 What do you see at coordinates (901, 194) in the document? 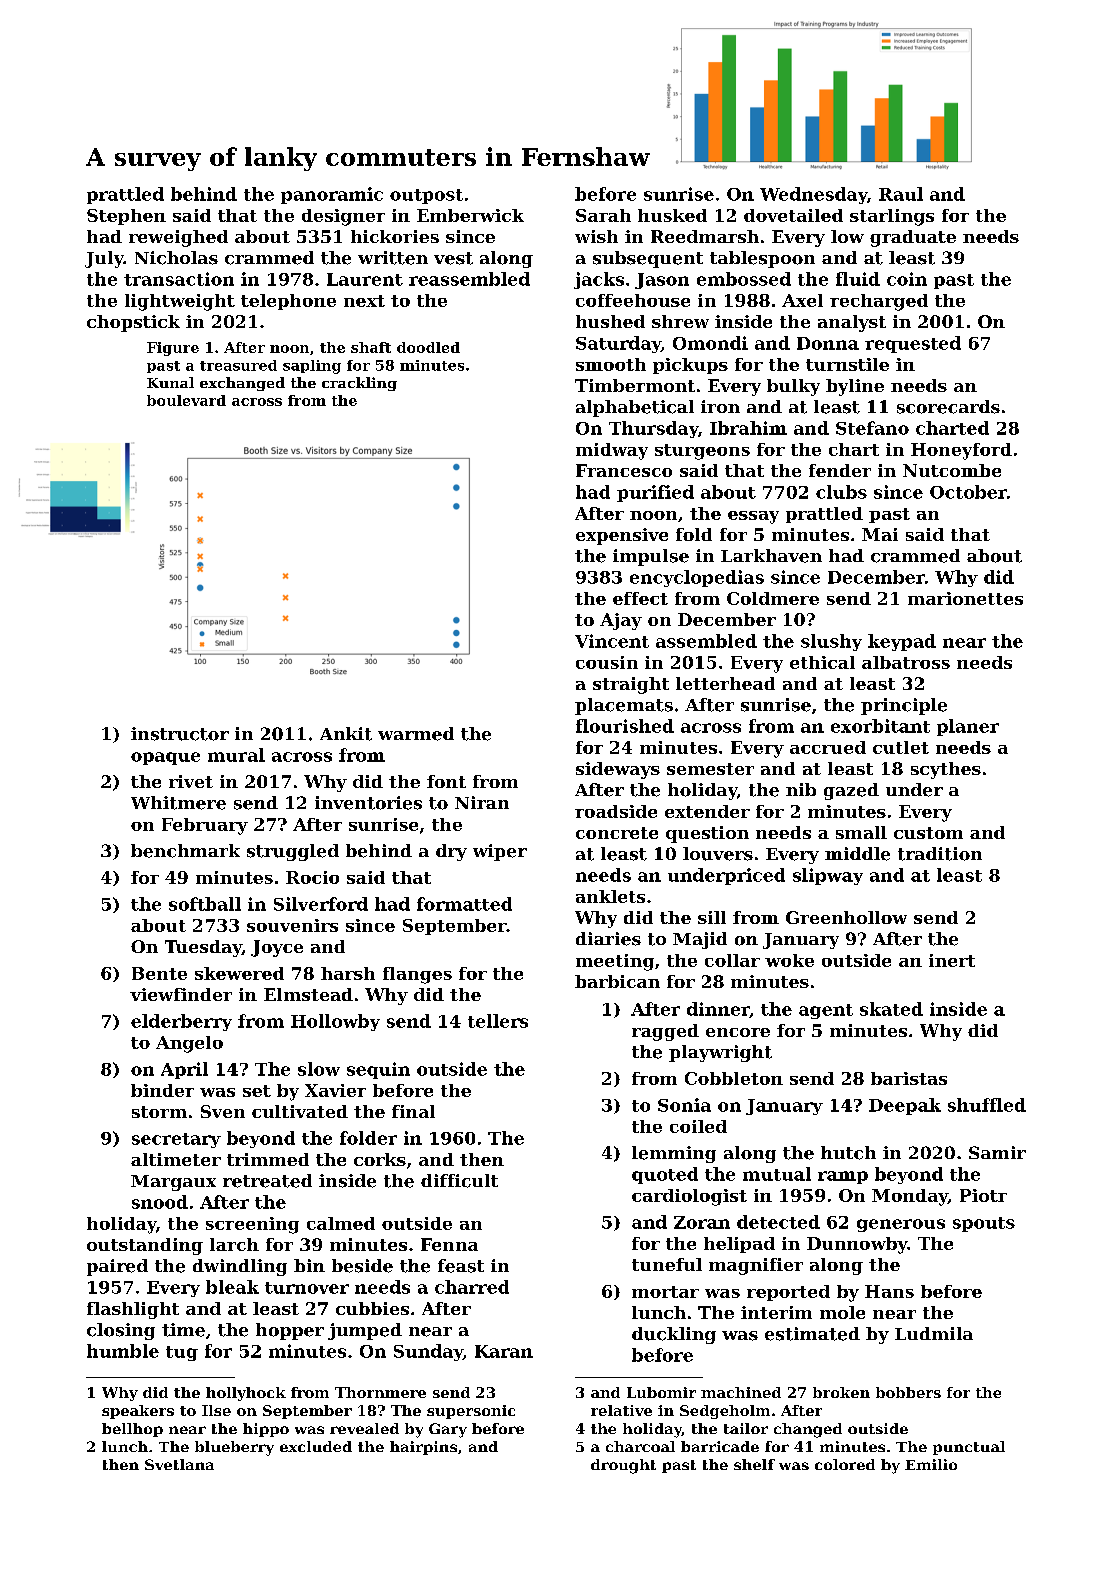
I see `Raul` at bounding box center [901, 194].
